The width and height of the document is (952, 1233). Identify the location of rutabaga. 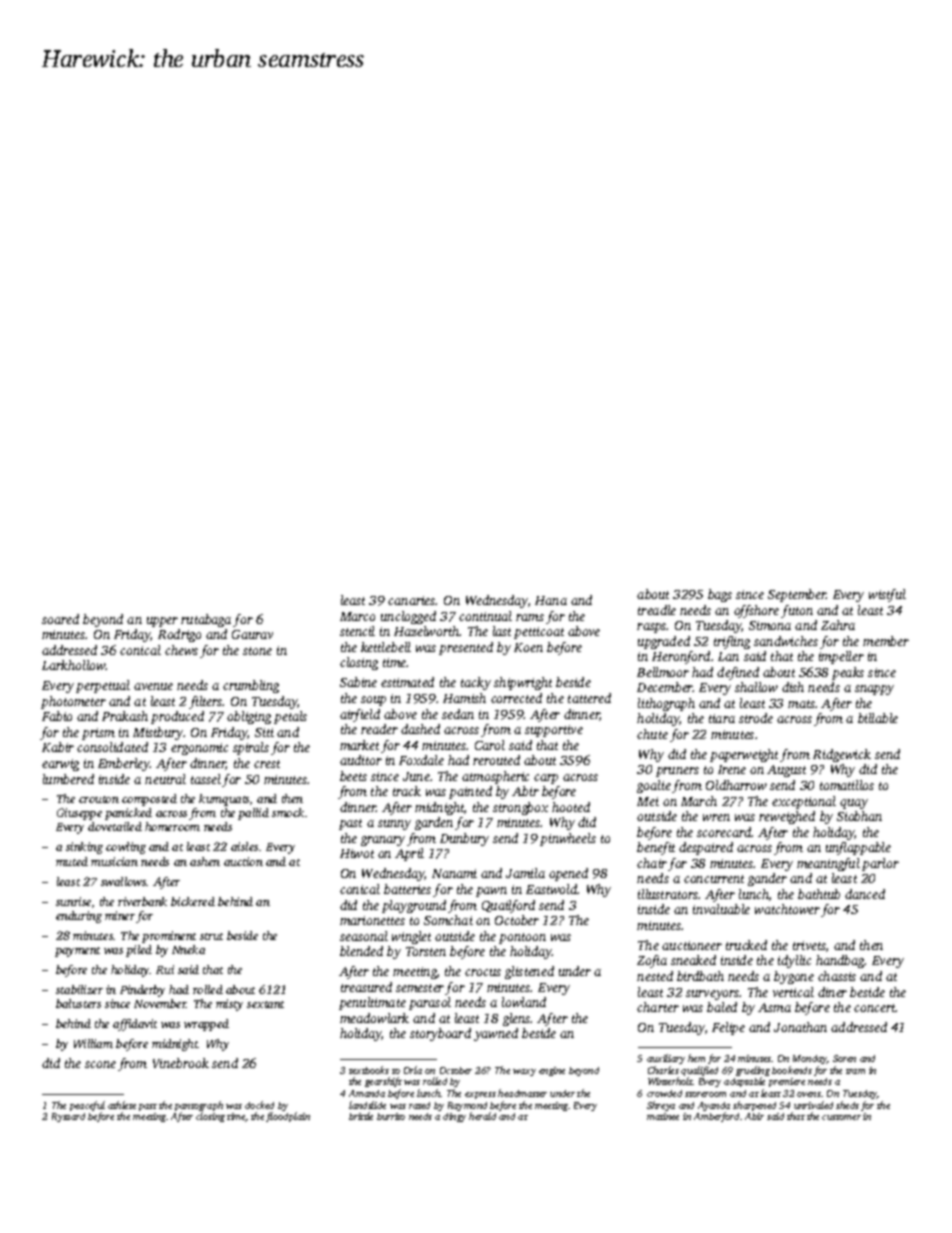
(206, 620).
